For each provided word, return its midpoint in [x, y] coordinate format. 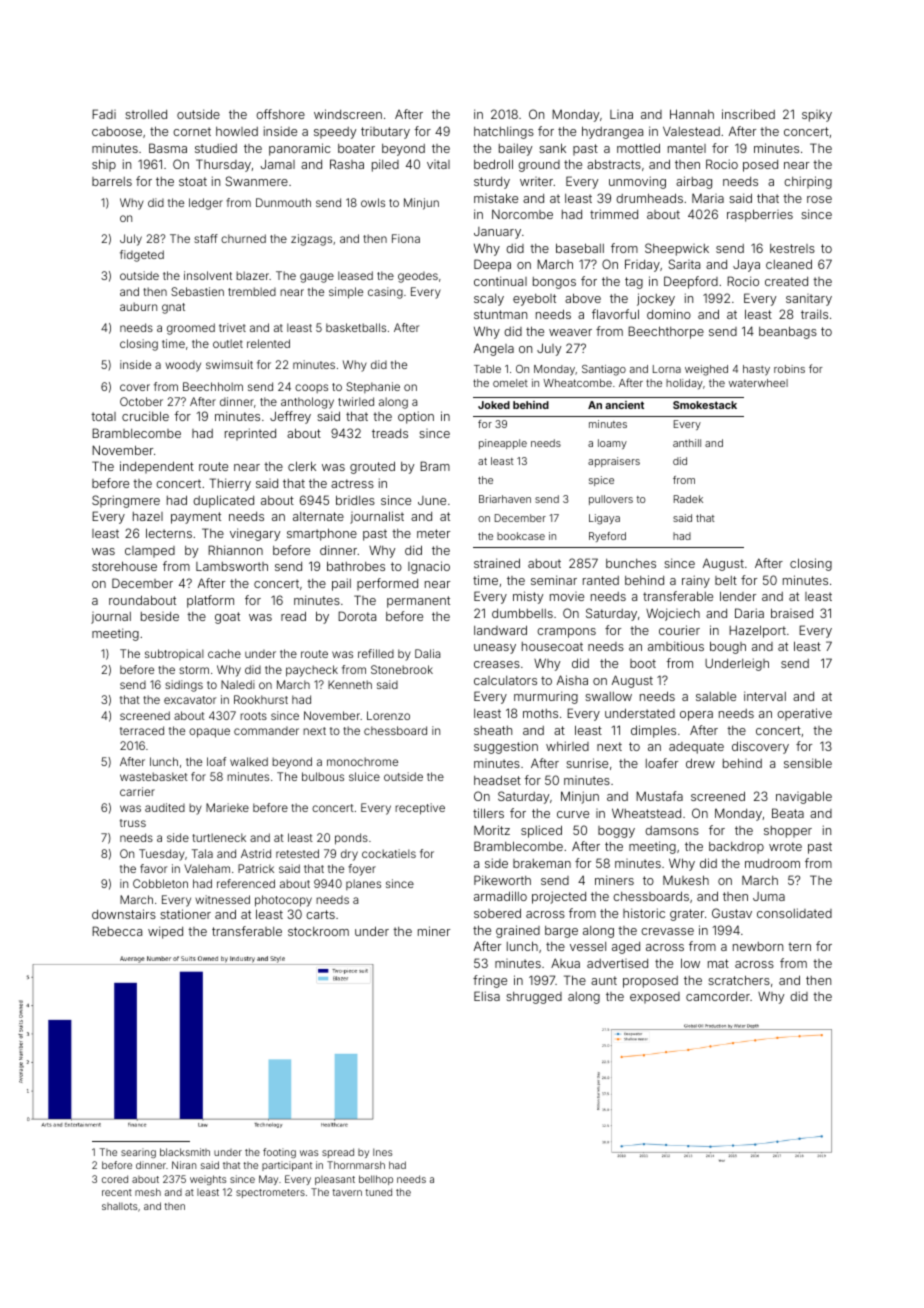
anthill [687, 443]
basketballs [356, 327]
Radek [688, 499]
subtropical [174, 654]
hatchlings [504, 132]
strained [497, 563]
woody [183, 366]
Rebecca [117, 931]
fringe [490, 981]
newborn [758, 946]
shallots [120, 1206]
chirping [808, 182]
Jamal [278, 164]
